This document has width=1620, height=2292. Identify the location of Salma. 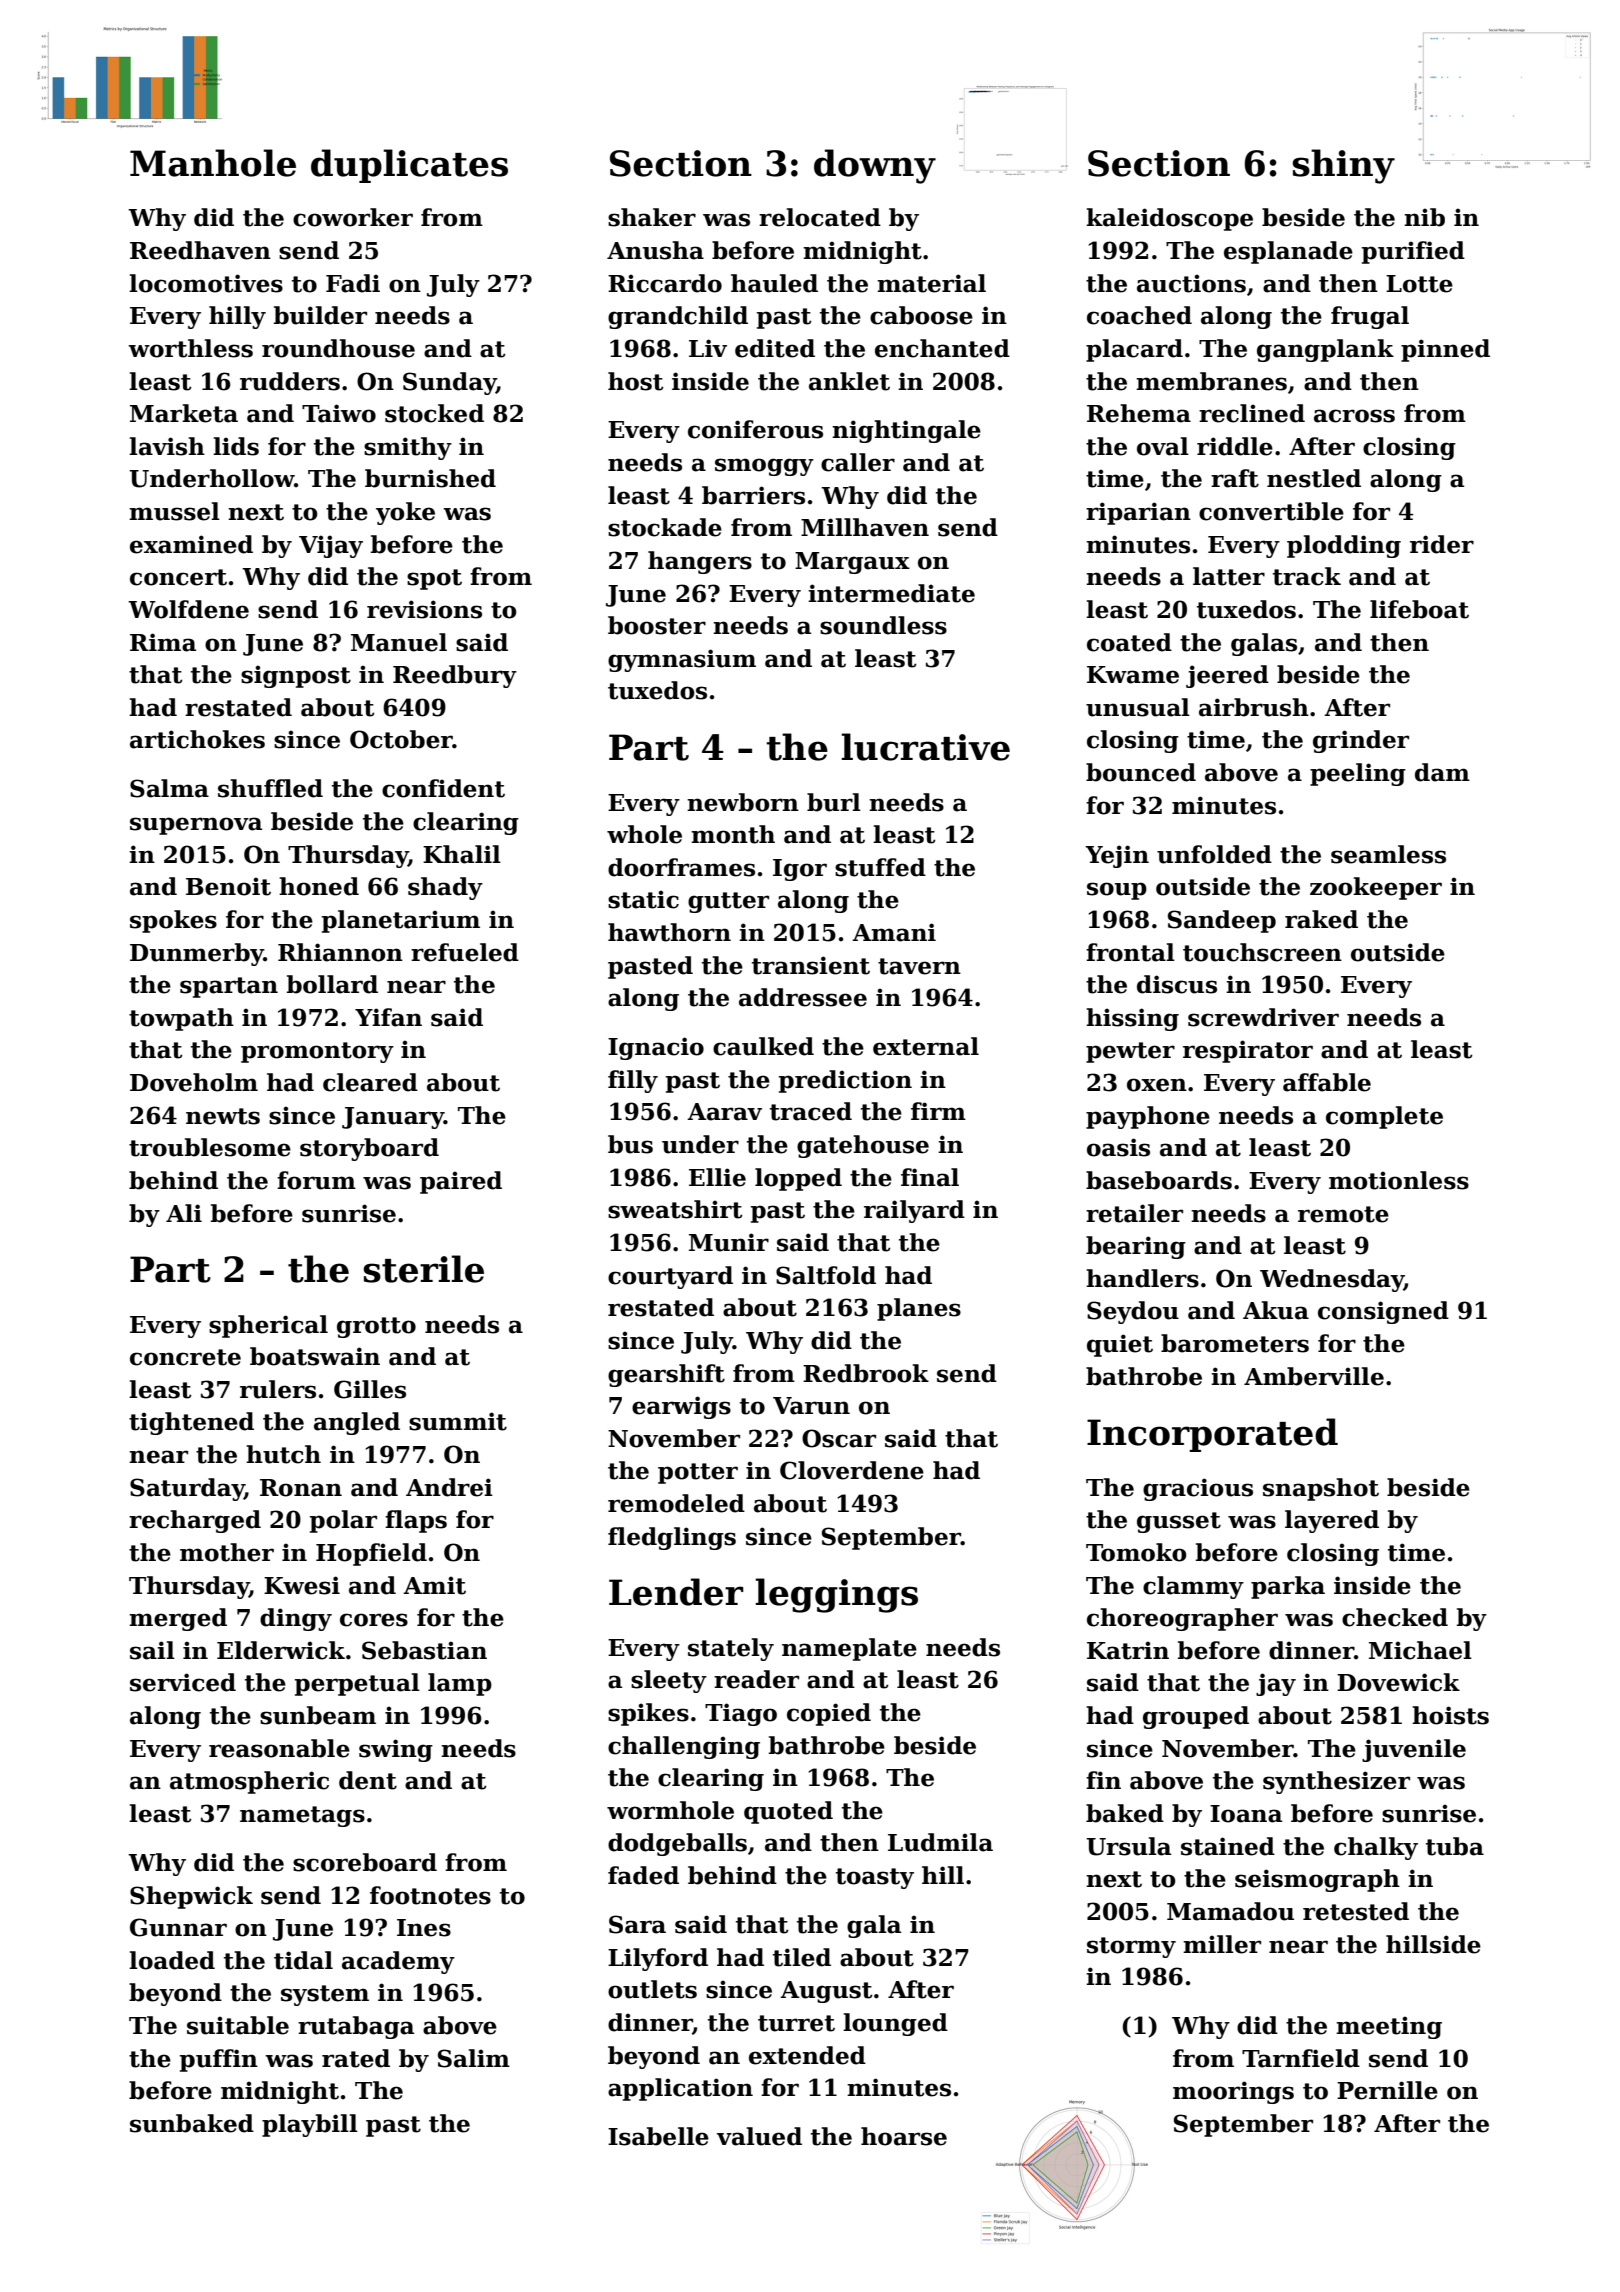
(169, 788).
